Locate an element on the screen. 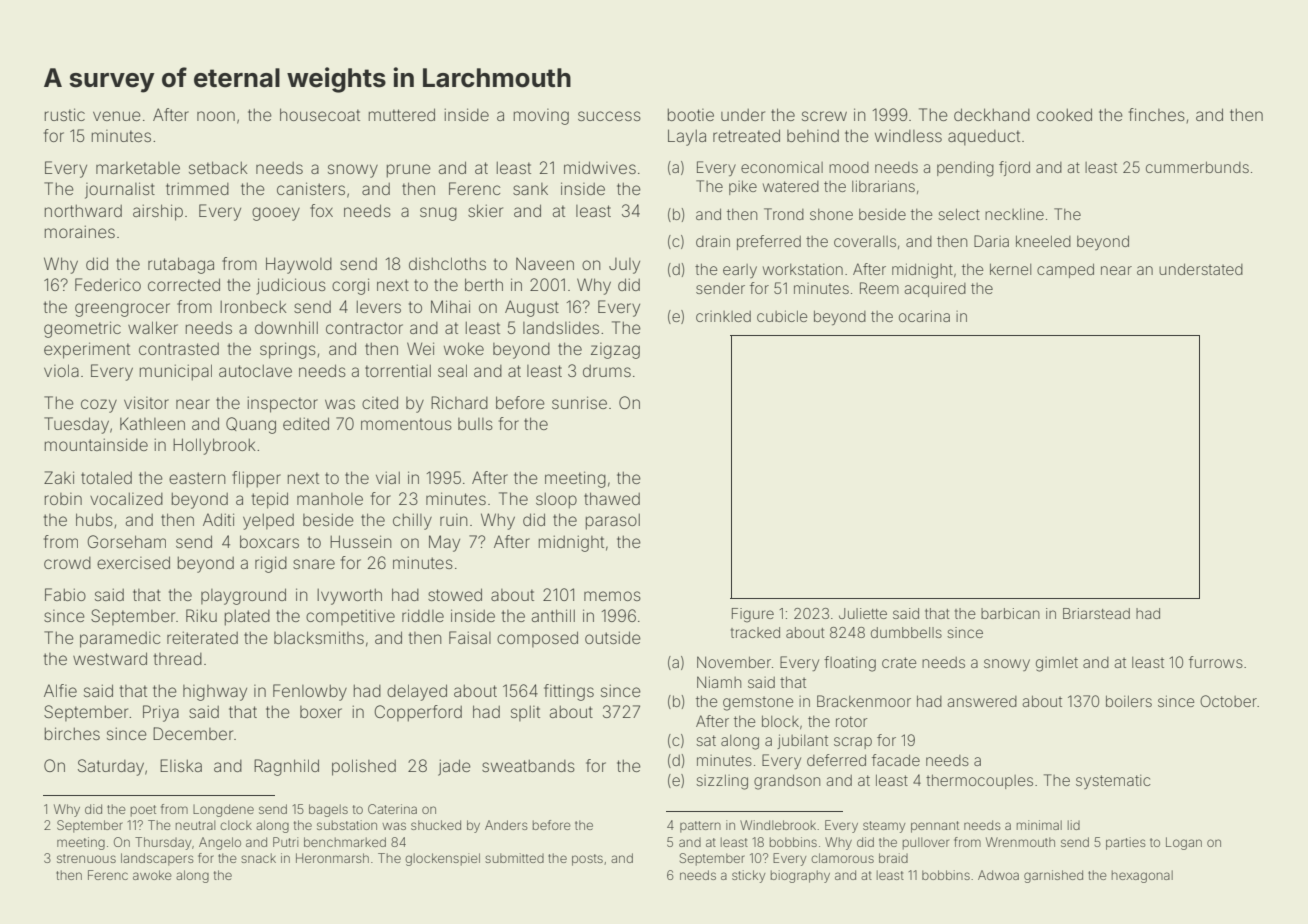  retreated is located at coordinates (746, 135).
